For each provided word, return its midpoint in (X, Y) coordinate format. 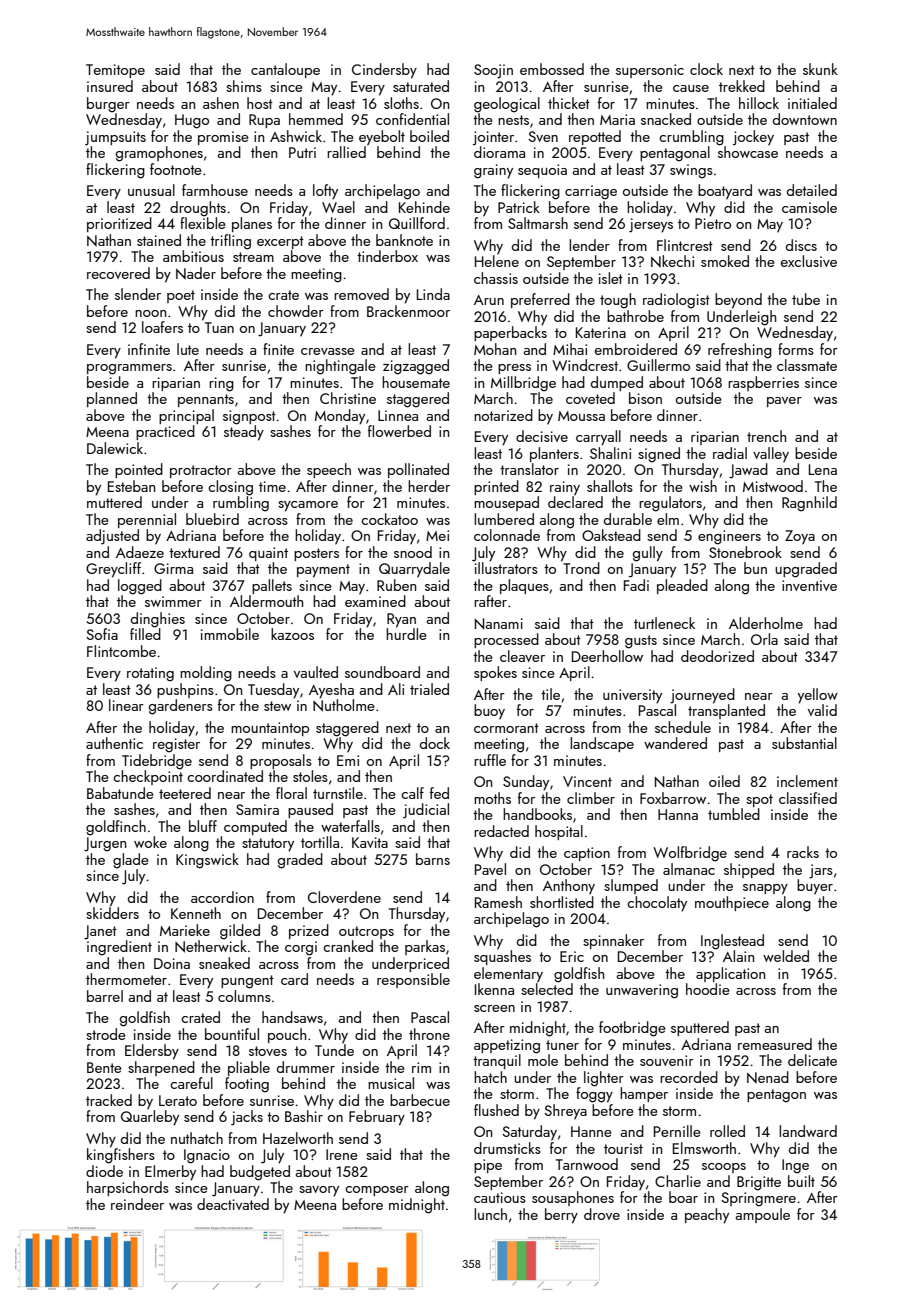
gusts (641, 642)
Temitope (115, 71)
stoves (268, 1051)
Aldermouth (266, 601)
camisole (809, 207)
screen (494, 1008)
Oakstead (611, 535)
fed (439, 793)
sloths (401, 103)
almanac (689, 869)
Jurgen (105, 844)
